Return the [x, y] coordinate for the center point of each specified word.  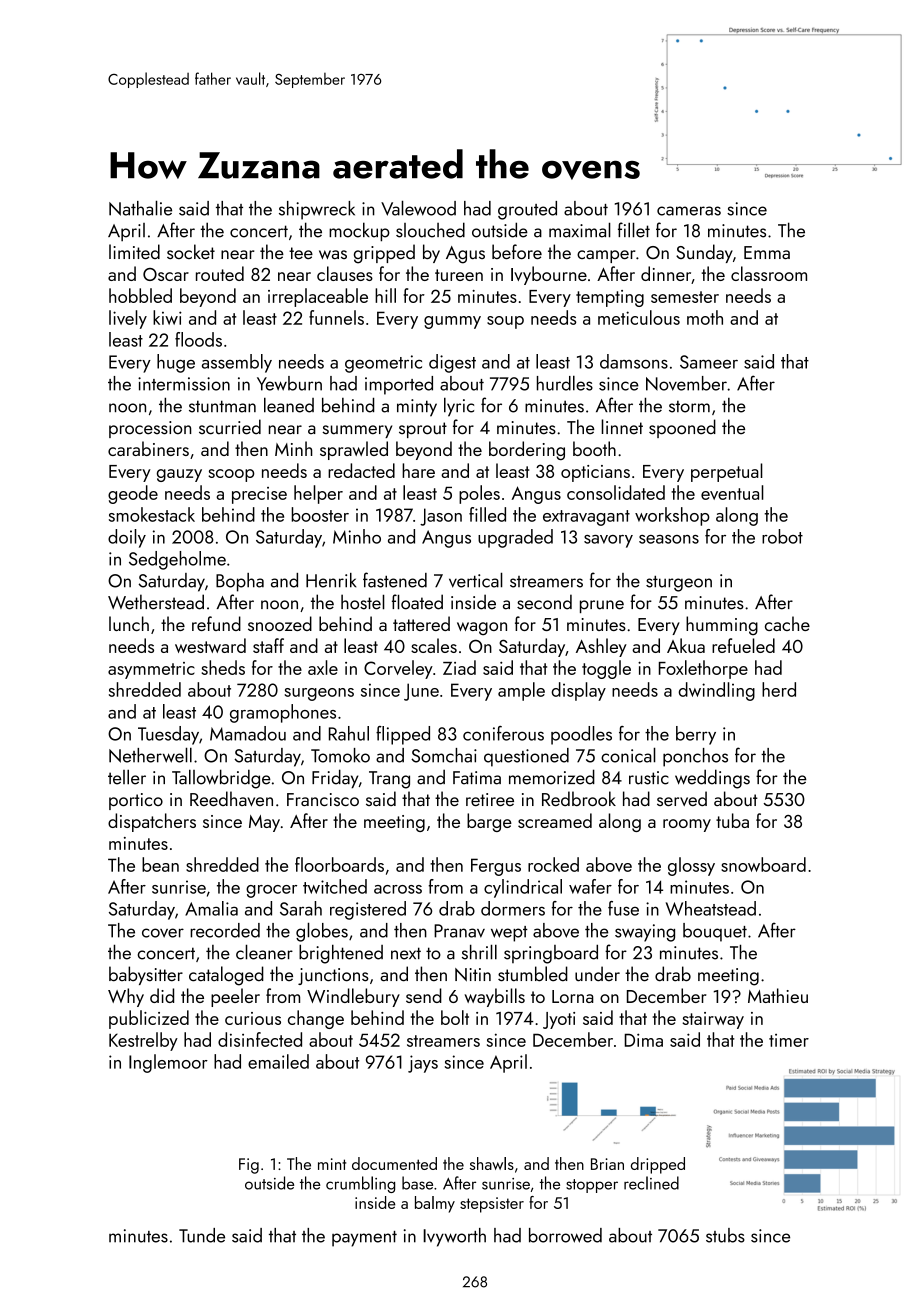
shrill [479, 952]
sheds [223, 667]
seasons [669, 539]
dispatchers [152, 822]
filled [487, 514]
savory [608, 541]
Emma [767, 252]
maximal [580, 230]
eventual [732, 492]
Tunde [202, 1235]
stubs [725, 1235]
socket [191, 251]
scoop [231, 475]
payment [364, 1239]
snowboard [763, 864]
